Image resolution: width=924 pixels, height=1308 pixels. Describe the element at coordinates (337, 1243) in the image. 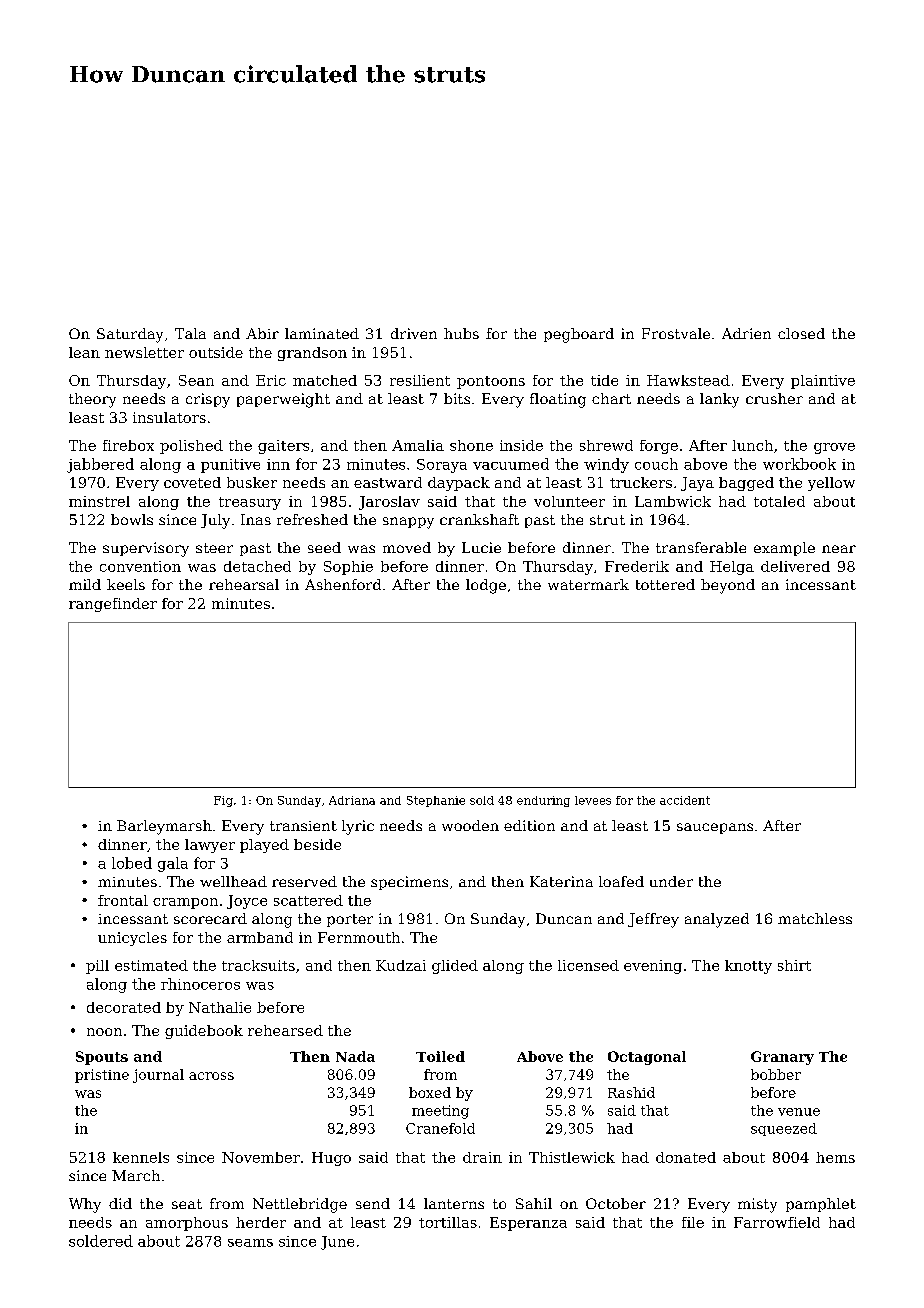

I see `June` at that location.
